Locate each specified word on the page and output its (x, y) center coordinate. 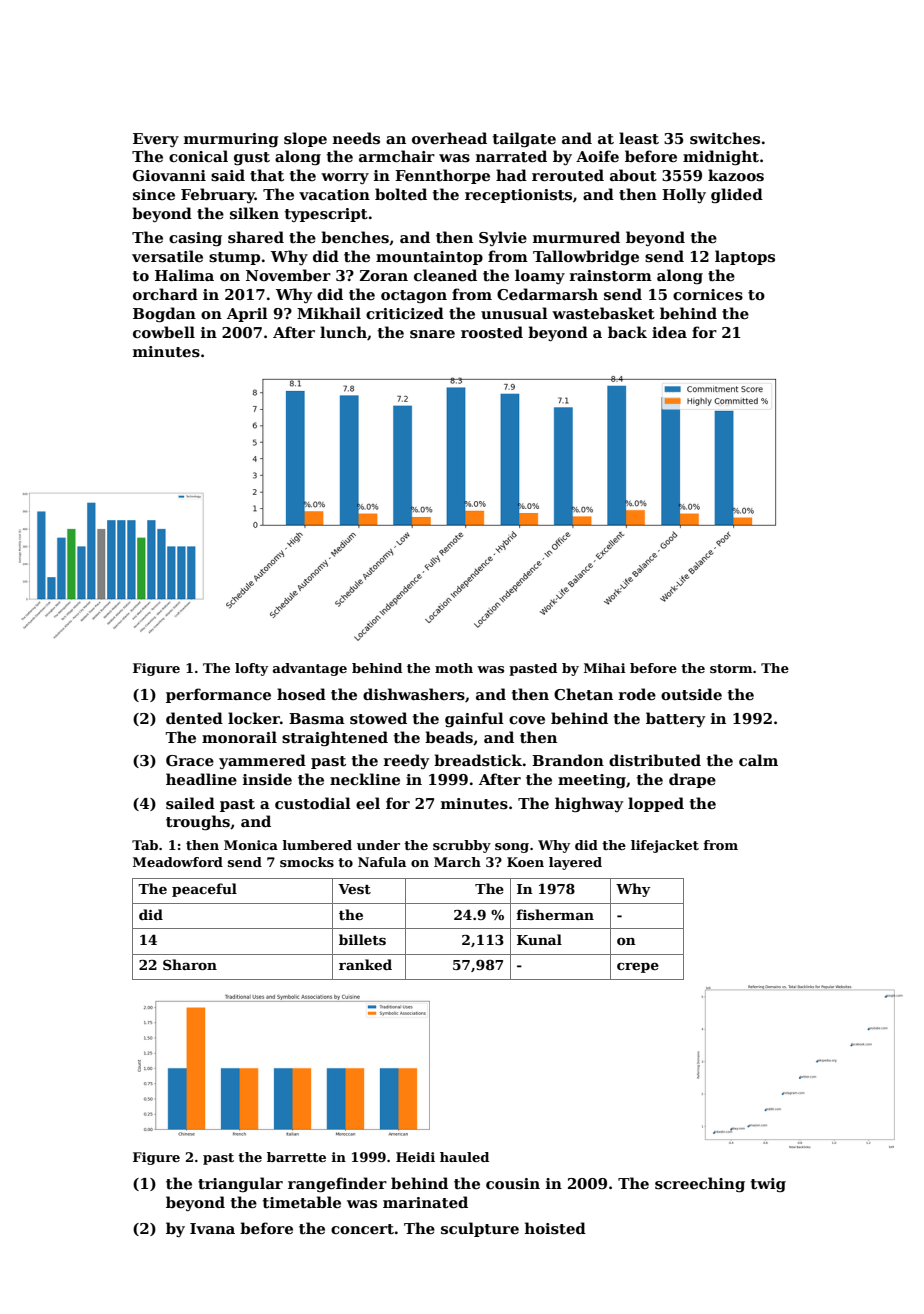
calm (758, 760)
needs (356, 138)
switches (725, 138)
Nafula (382, 862)
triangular (240, 1185)
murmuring (231, 140)
